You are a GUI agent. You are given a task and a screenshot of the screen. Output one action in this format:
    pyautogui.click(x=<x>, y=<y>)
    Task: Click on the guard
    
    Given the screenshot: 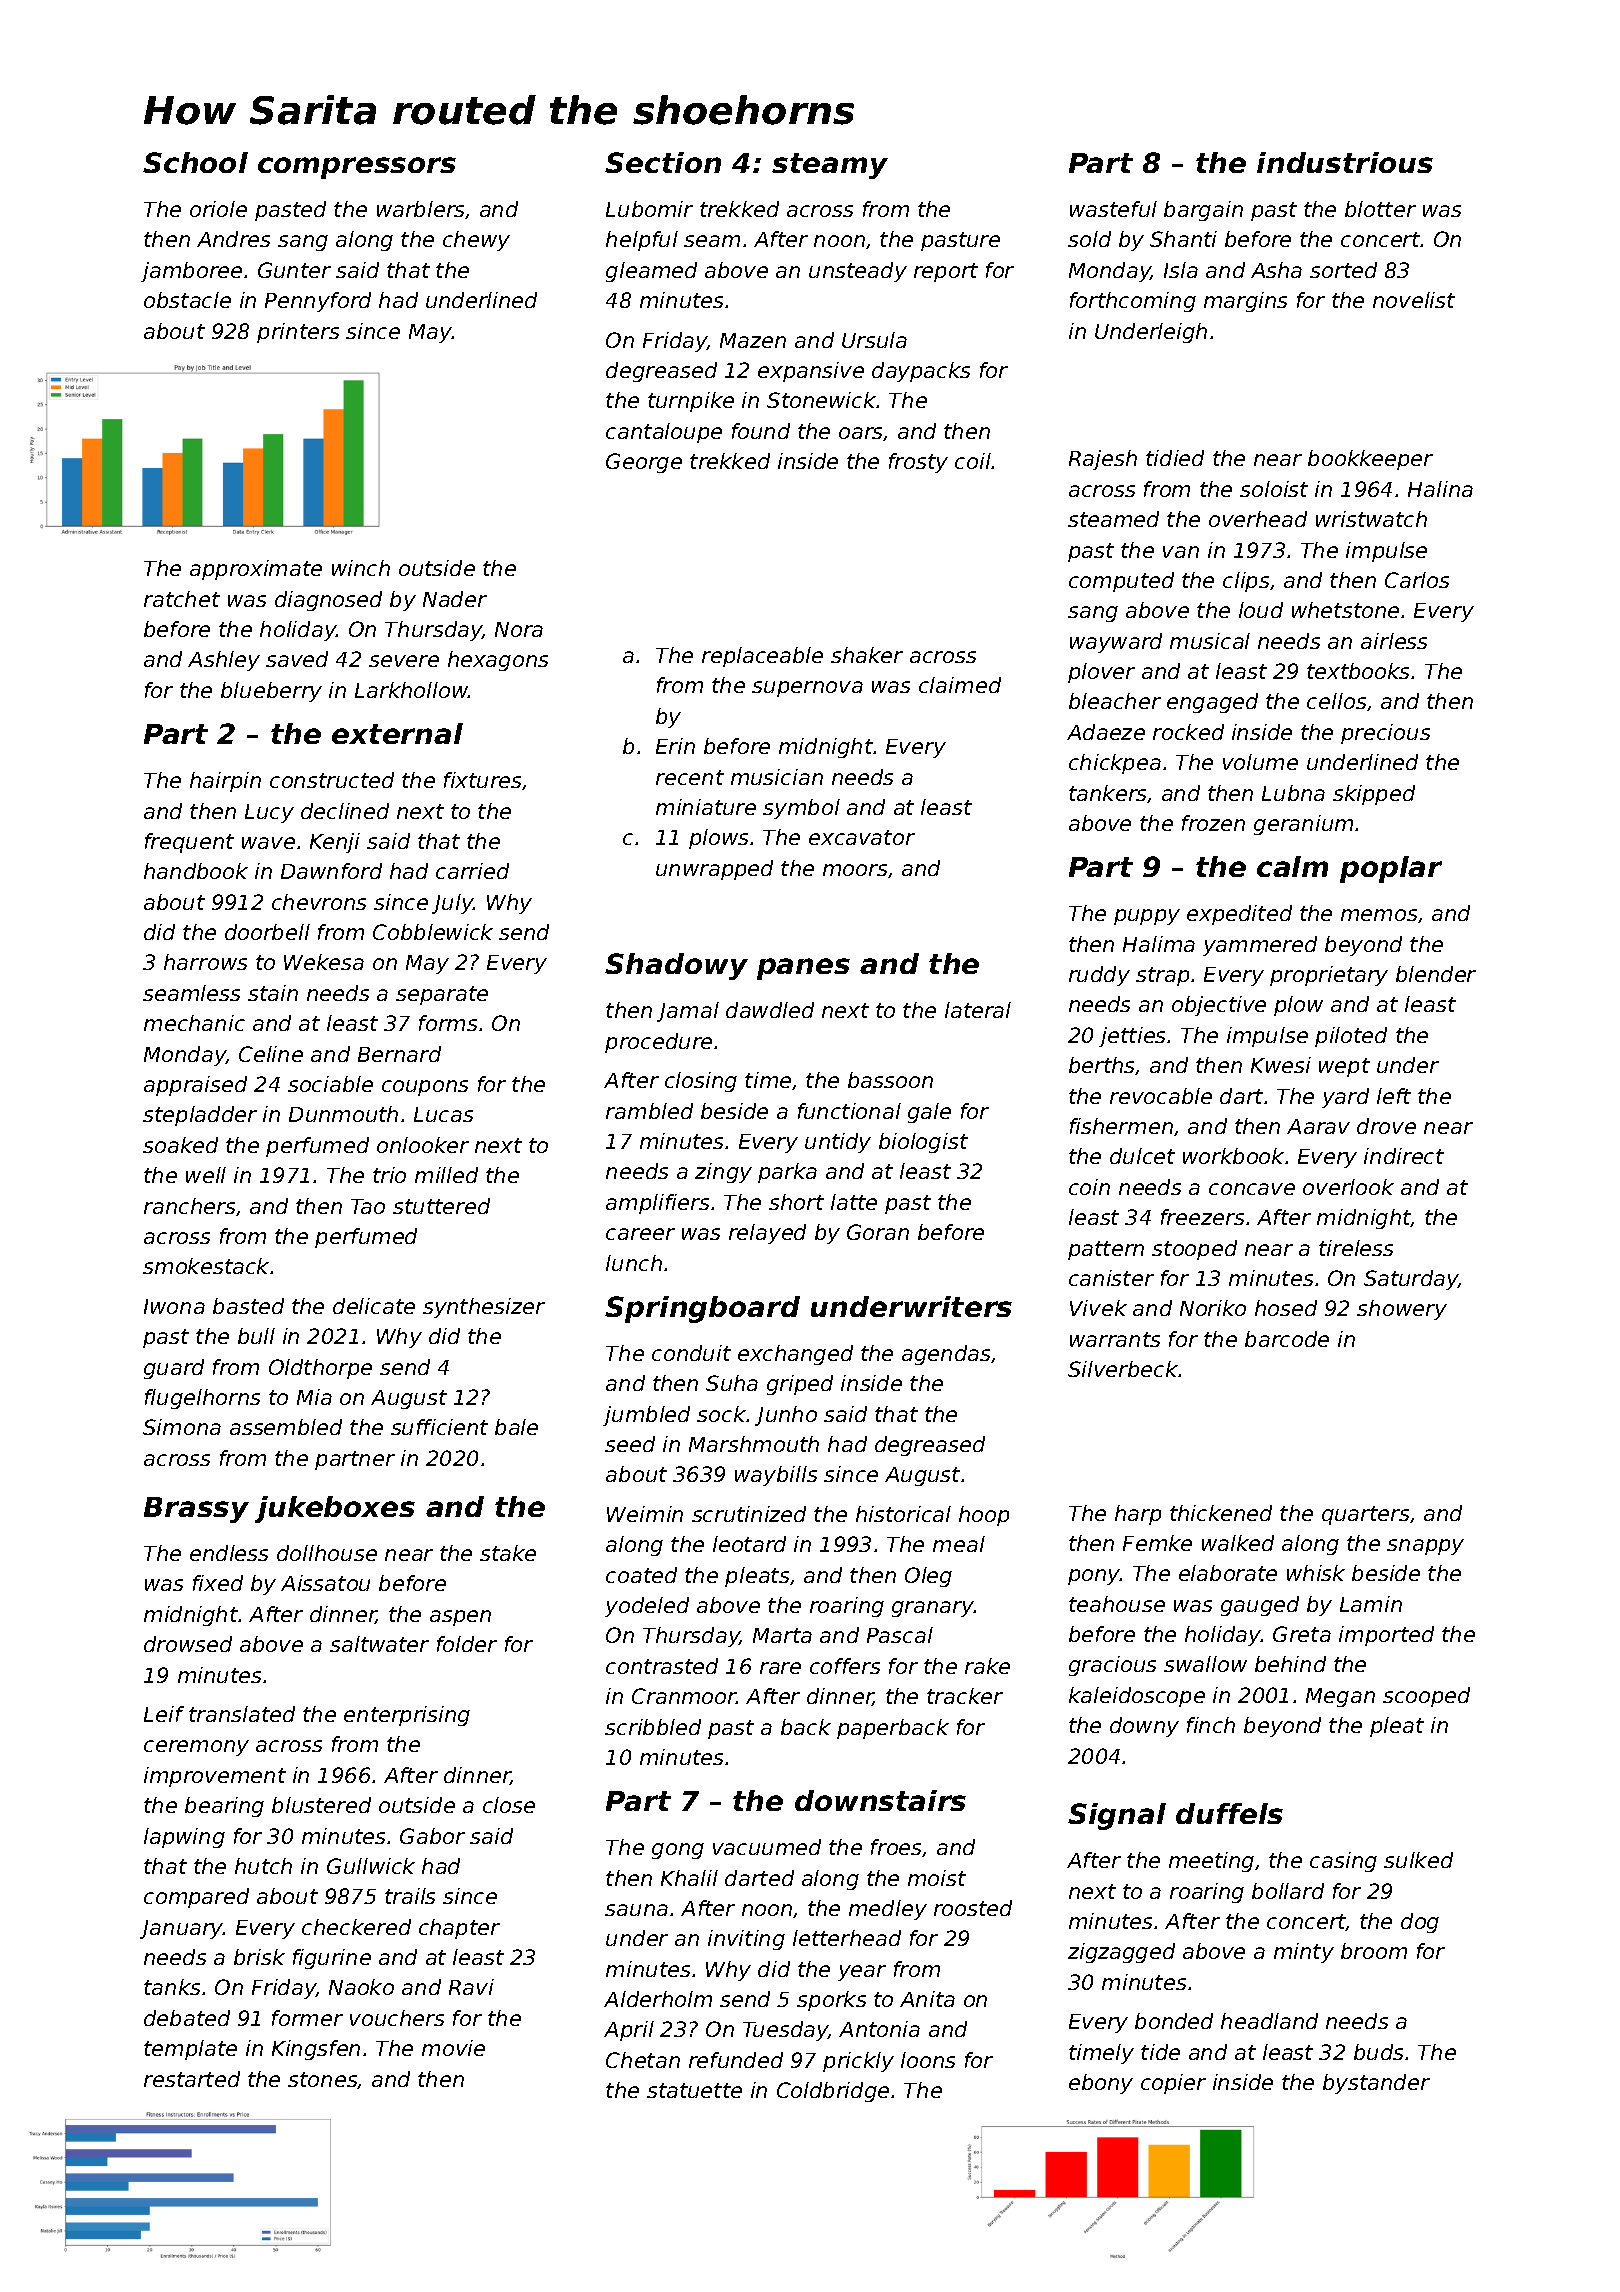 What is the action you would take?
    pyautogui.click(x=174, y=1369)
